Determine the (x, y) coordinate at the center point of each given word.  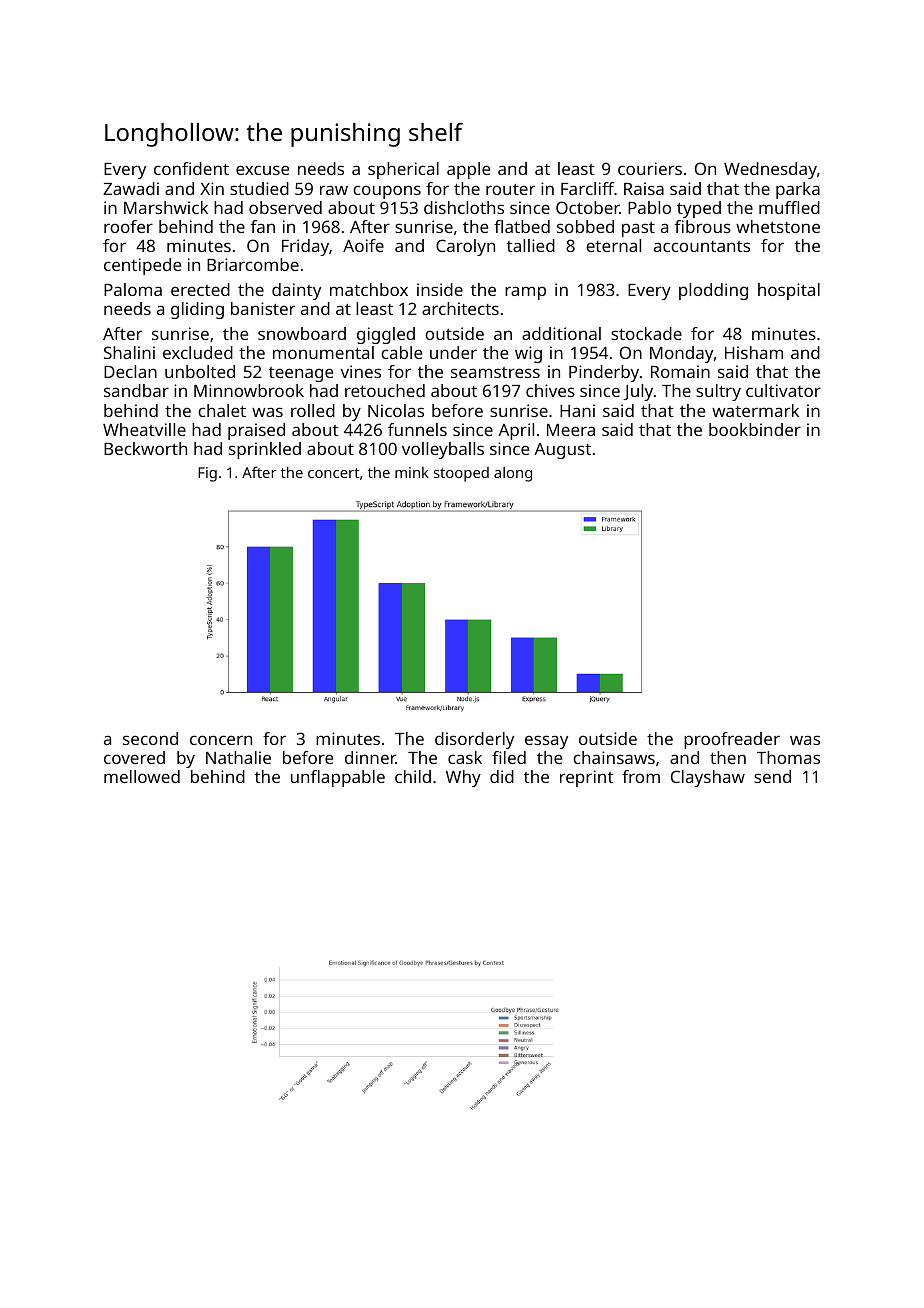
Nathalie (238, 757)
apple (468, 170)
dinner (370, 757)
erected (200, 289)
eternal (613, 245)
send (772, 776)
